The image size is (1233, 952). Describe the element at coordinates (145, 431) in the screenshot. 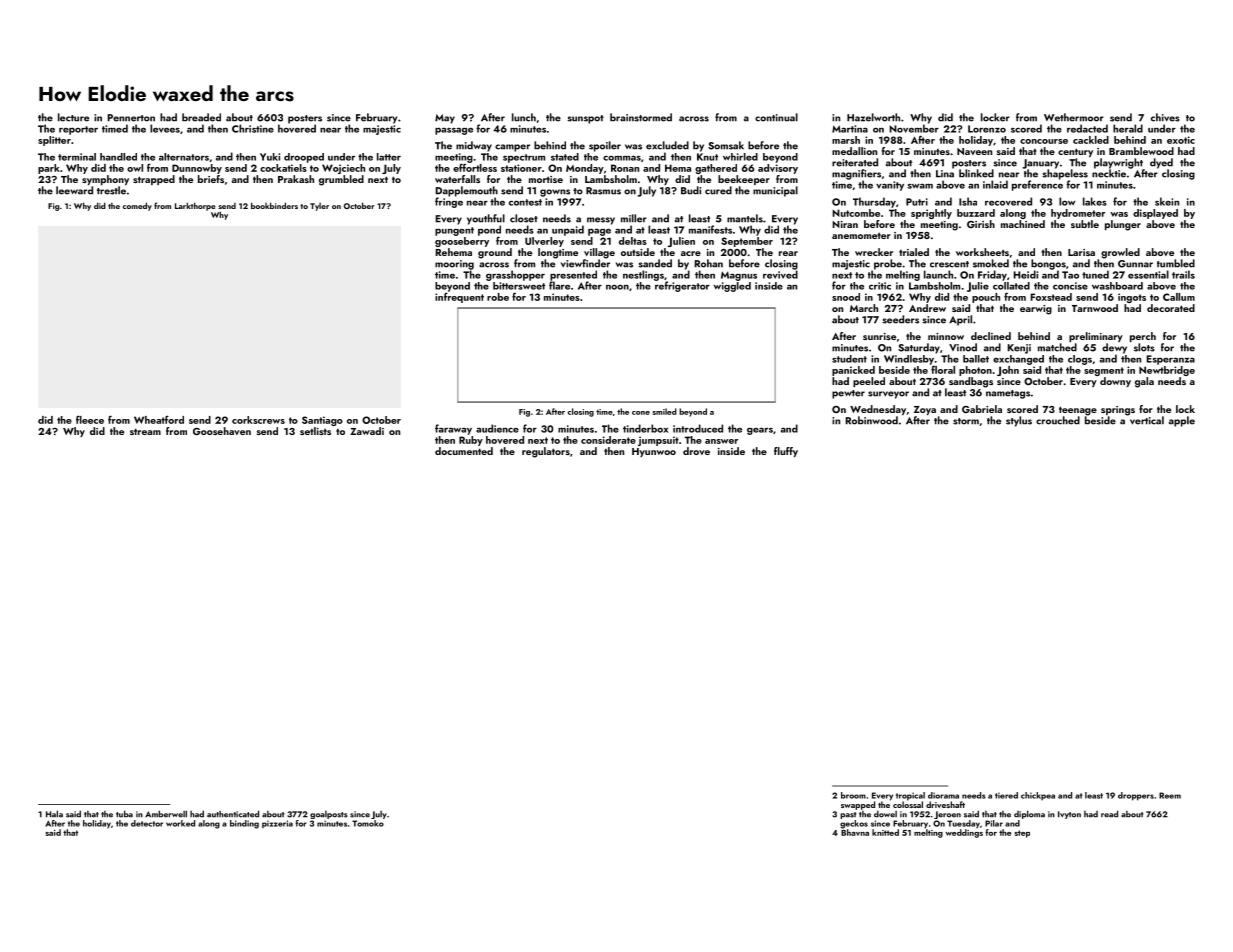

I see `stream` at that location.
